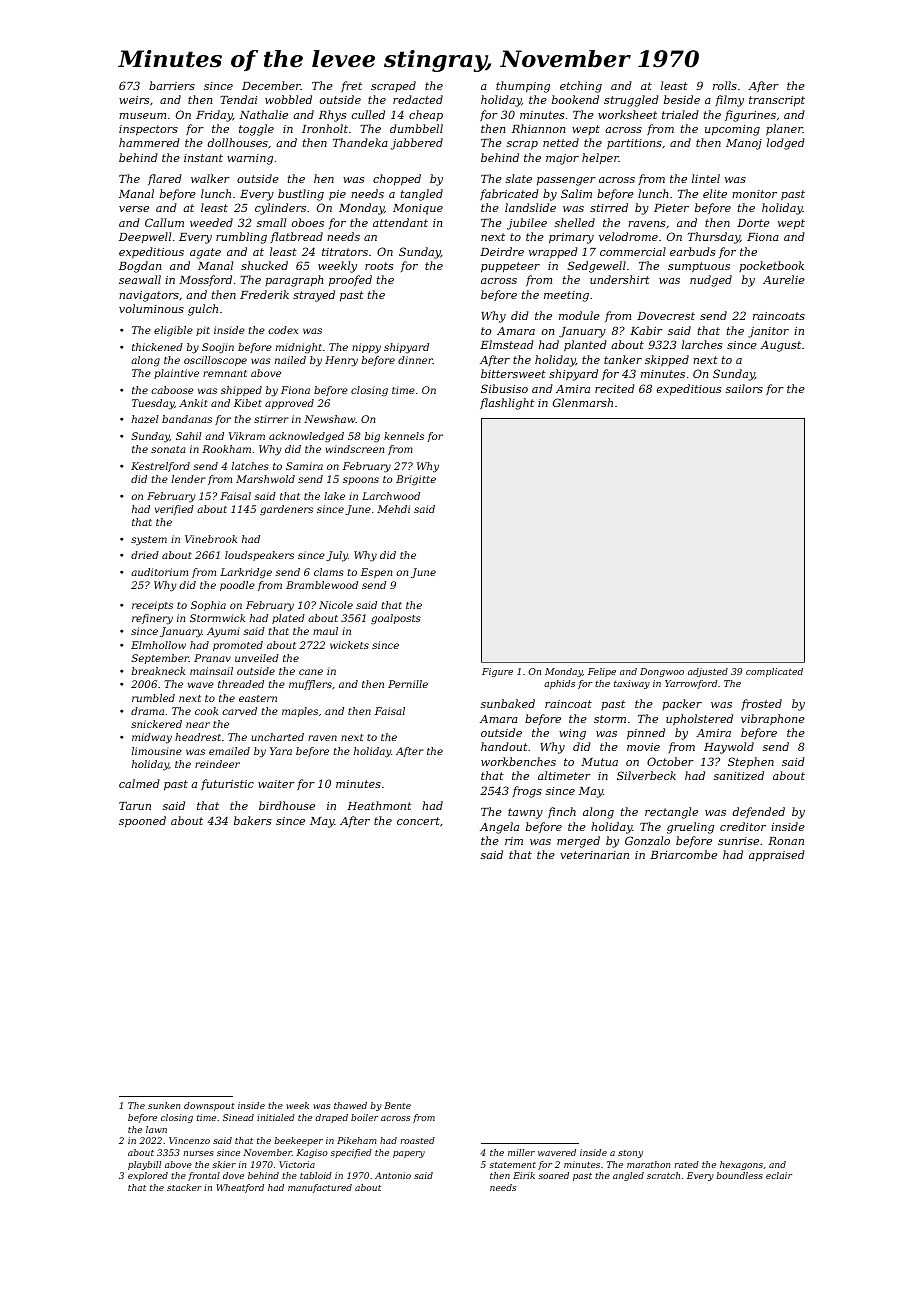  What do you see at coordinates (280, 209) in the image?
I see `cylinders` at bounding box center [280, 209].
